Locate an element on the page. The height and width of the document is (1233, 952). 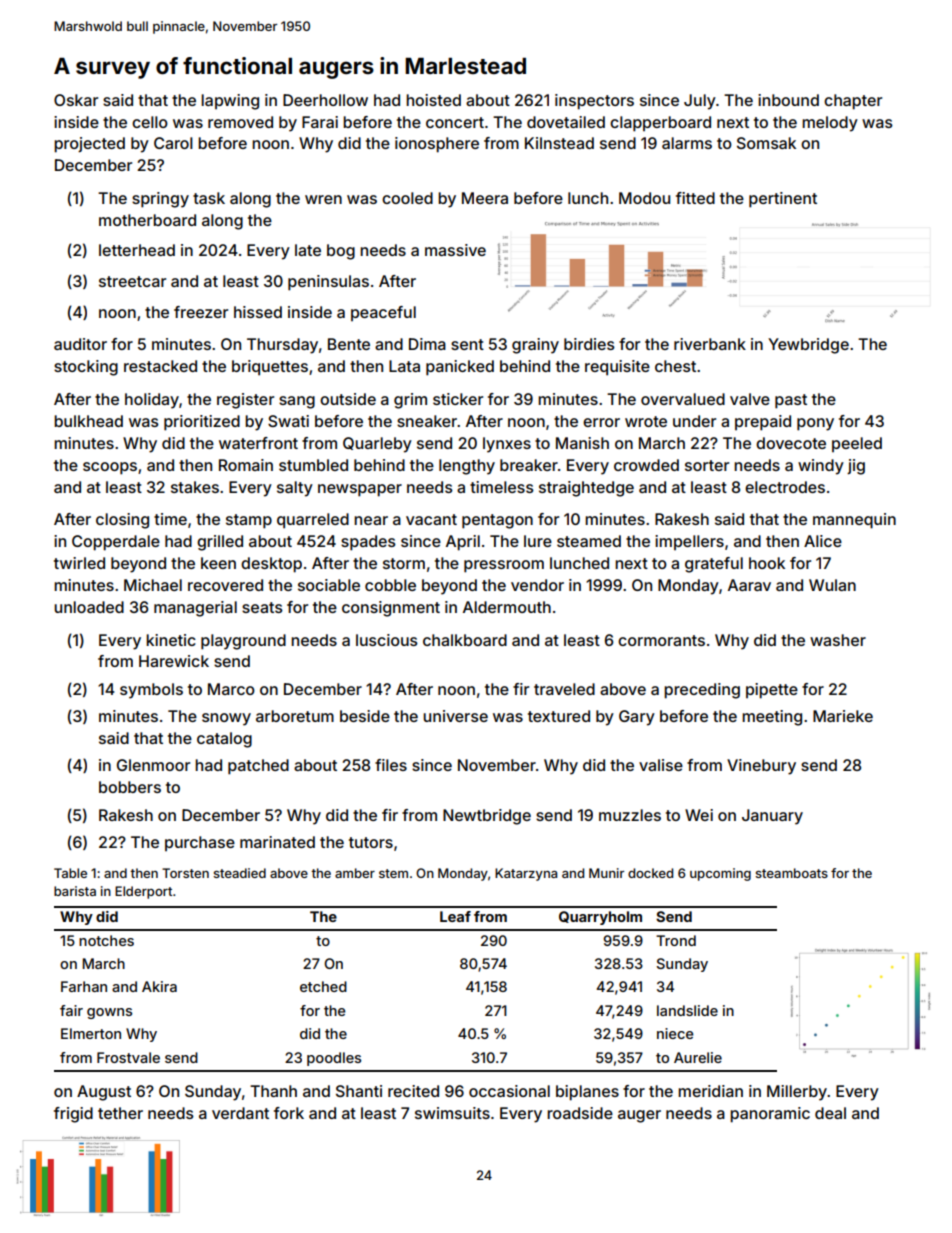
newspaper is located at coordinates (360, 490).
